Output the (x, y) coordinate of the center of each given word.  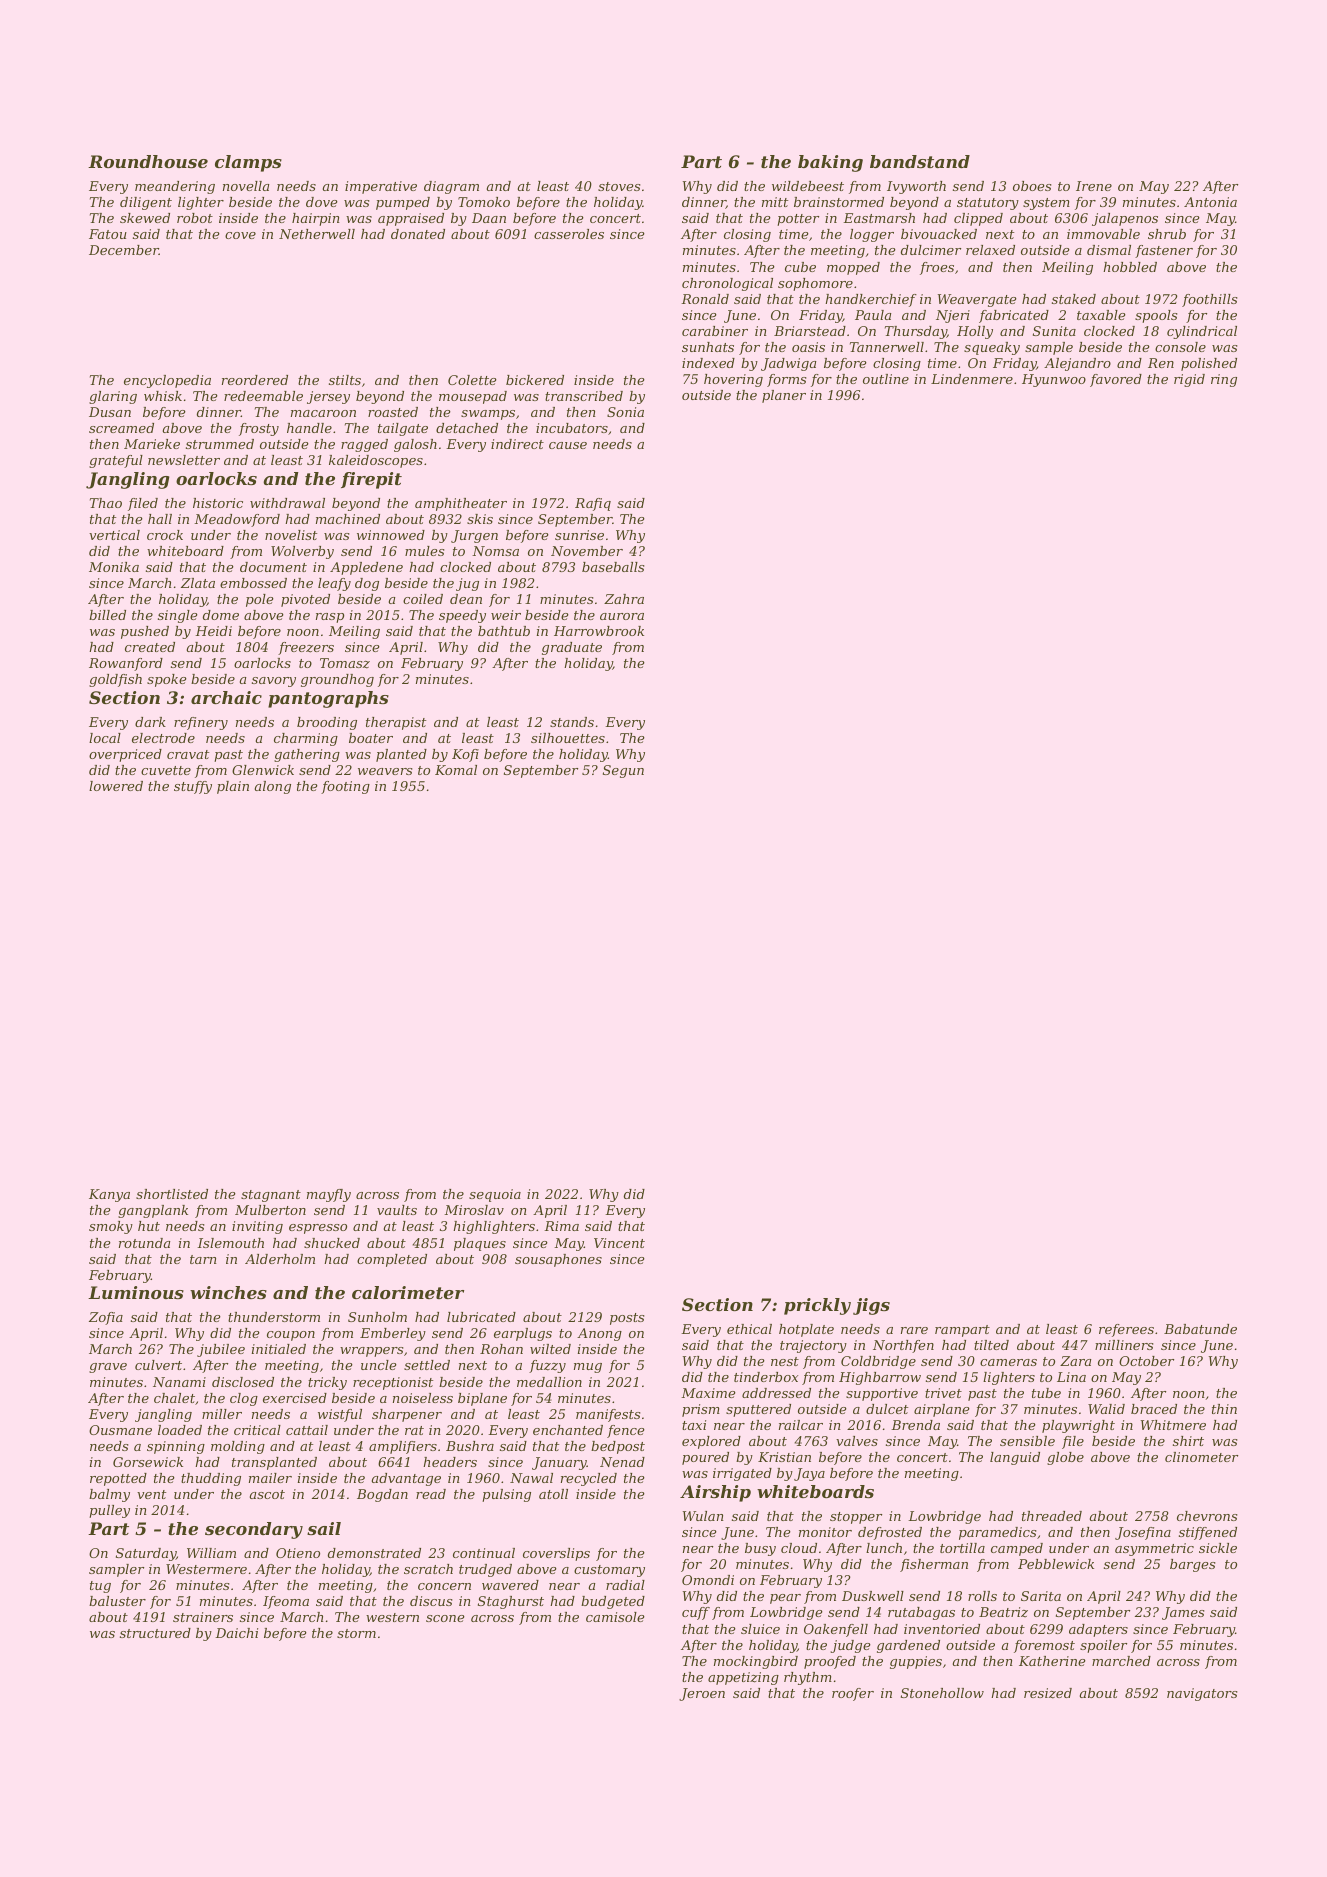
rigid (1189, 380)
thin (1224, 1409)
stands (572, 722)
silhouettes (568, 738)
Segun (623, 771)
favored (1116, 380)
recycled (589, 1479)
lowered (116, 786)
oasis (808, 347)
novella (246, 186)
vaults (397, 1210)
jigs (871, 1306)
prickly (817, 1306)
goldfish (115, 680)
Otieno (298, 1553)
